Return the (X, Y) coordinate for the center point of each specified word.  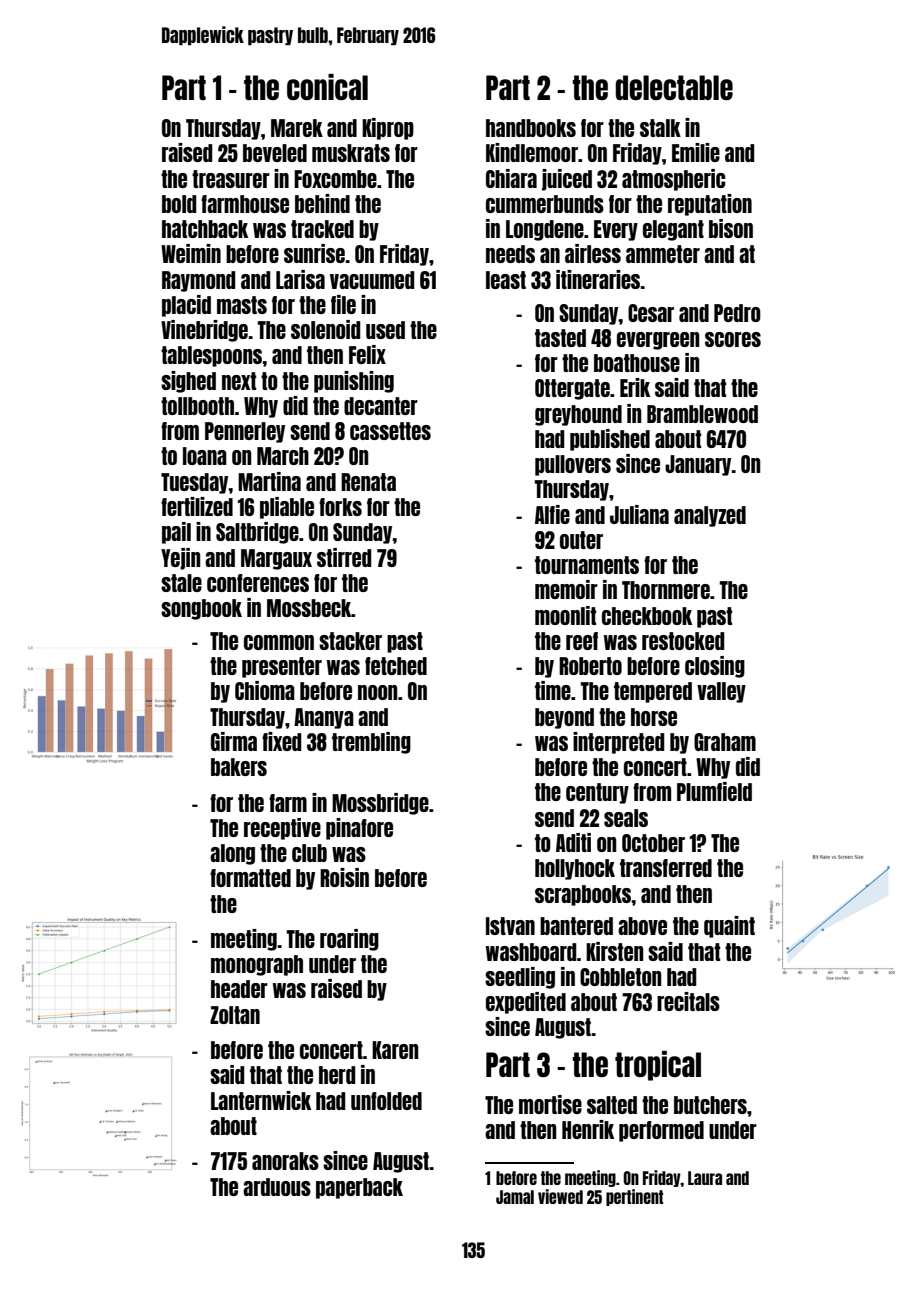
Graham (725, 742)
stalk (660, 128)
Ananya (324, 718)
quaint (729, 927)
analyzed (710, 516)
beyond (564, 718)
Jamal (515, 1197)
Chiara (511, 178)
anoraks (285, 1161)
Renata (368, 482)
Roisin (344, 877)
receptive (282, 829)
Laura (705, 1178)
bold (179, 204)
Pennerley (245, 432)
